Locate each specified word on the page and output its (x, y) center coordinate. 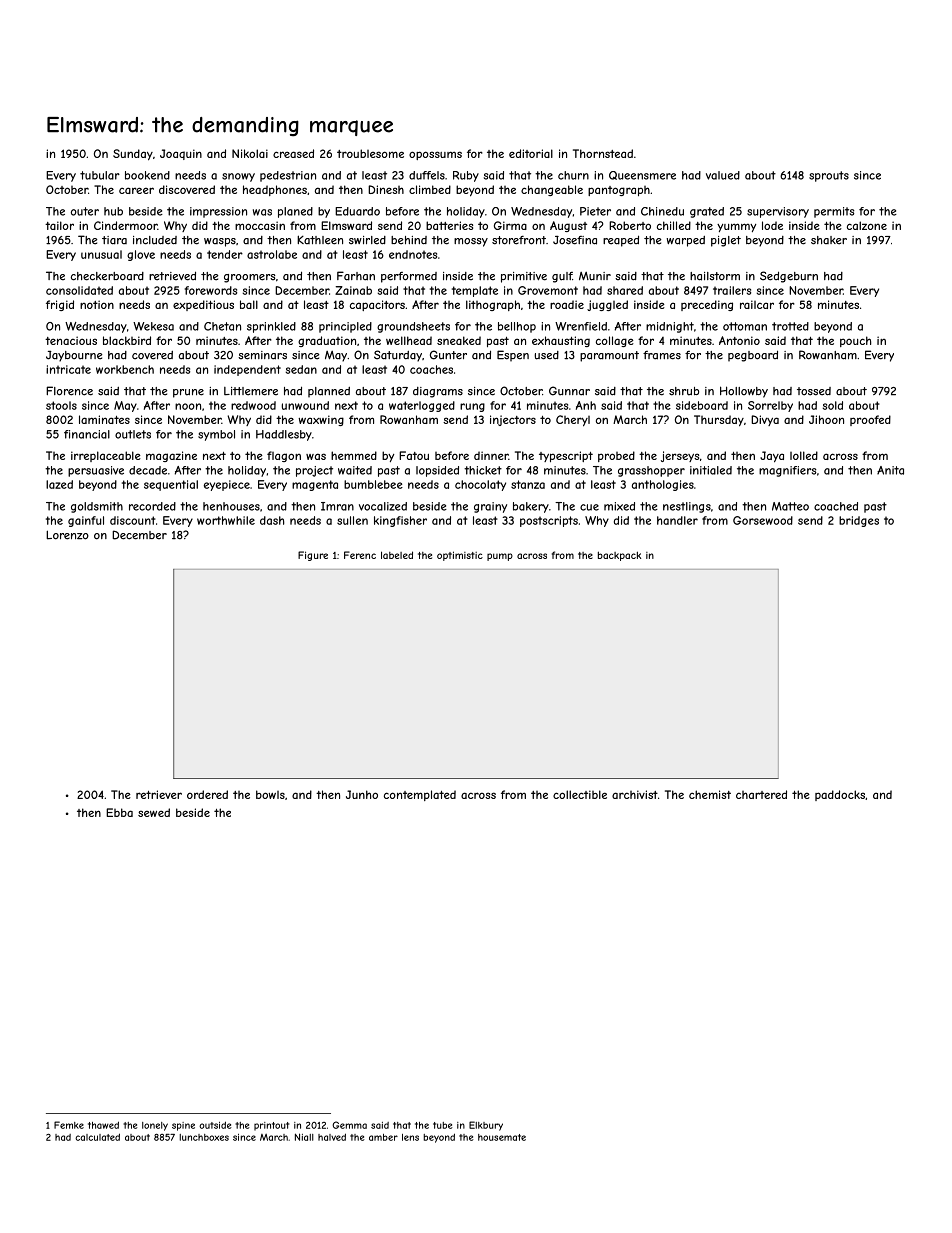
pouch (855, 341)
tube (443, 1125)
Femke (69, 1125)
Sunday (133, 155)
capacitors (377, 305)
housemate (502, 1137)
